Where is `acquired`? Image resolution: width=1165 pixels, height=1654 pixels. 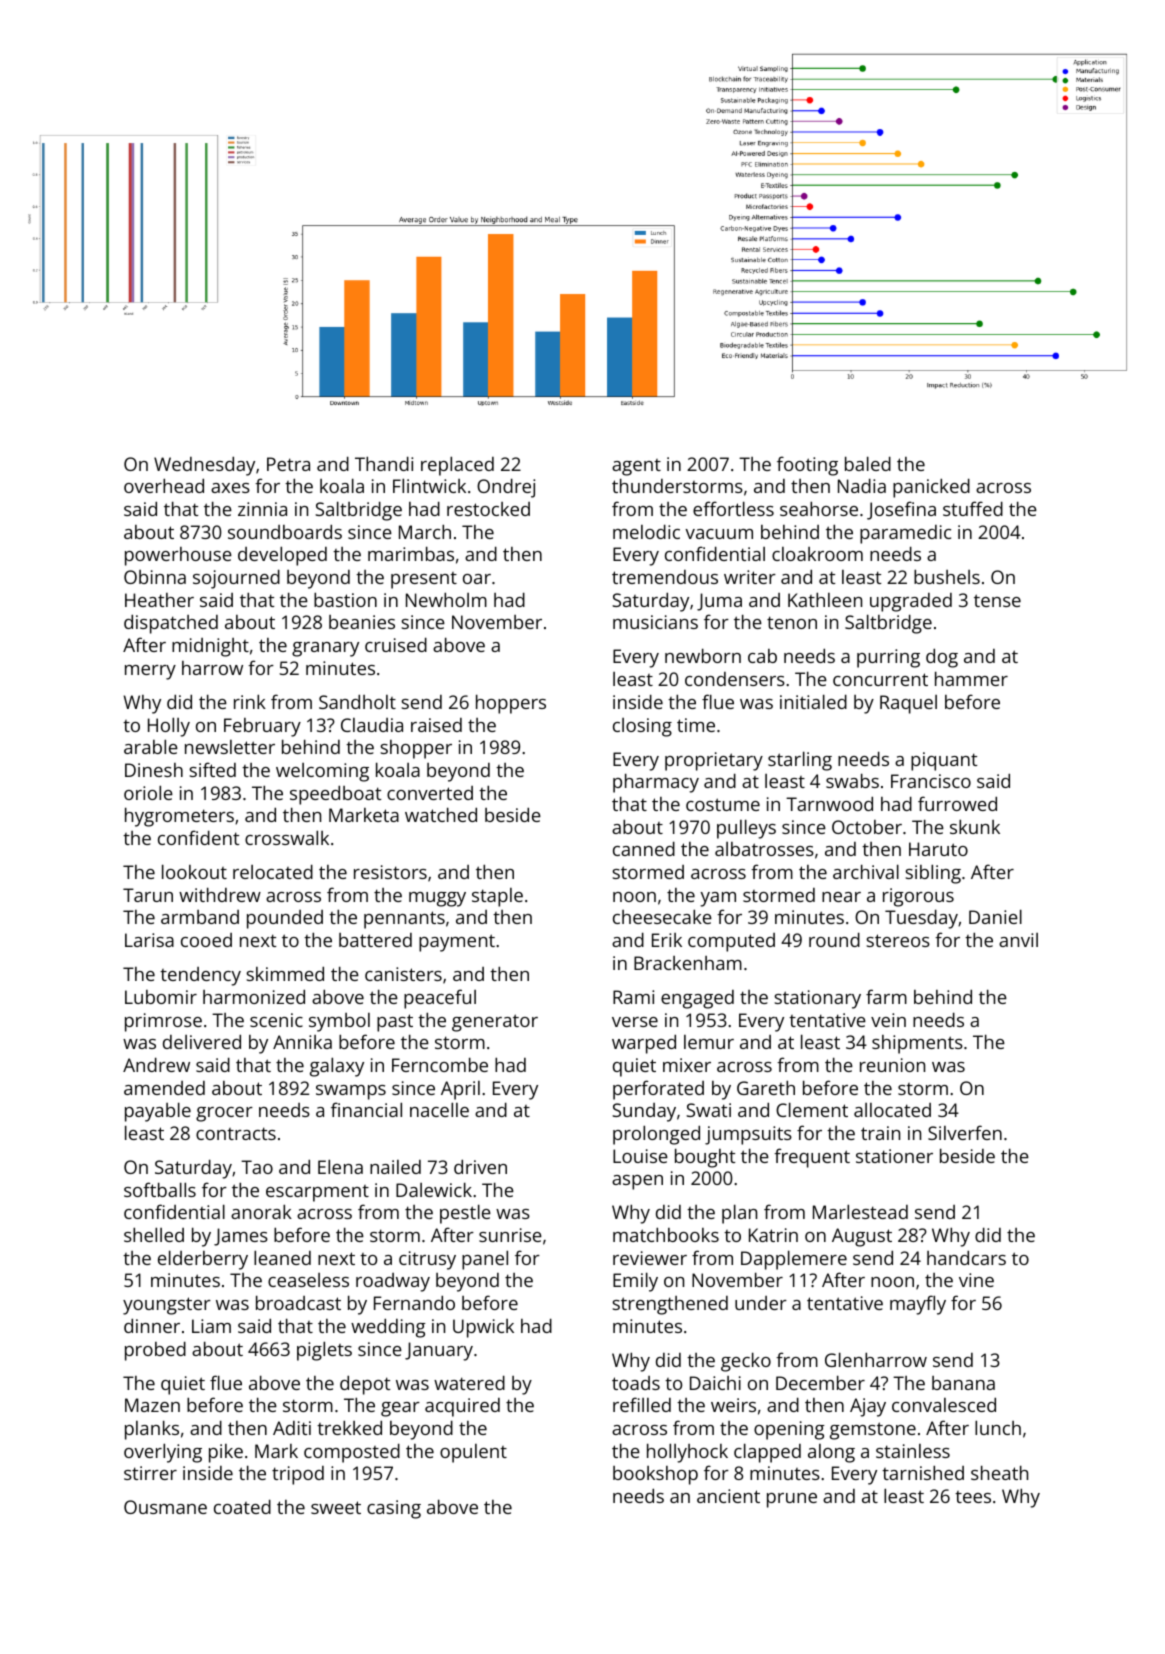
acquired is located at coordinates (462, 1407).
